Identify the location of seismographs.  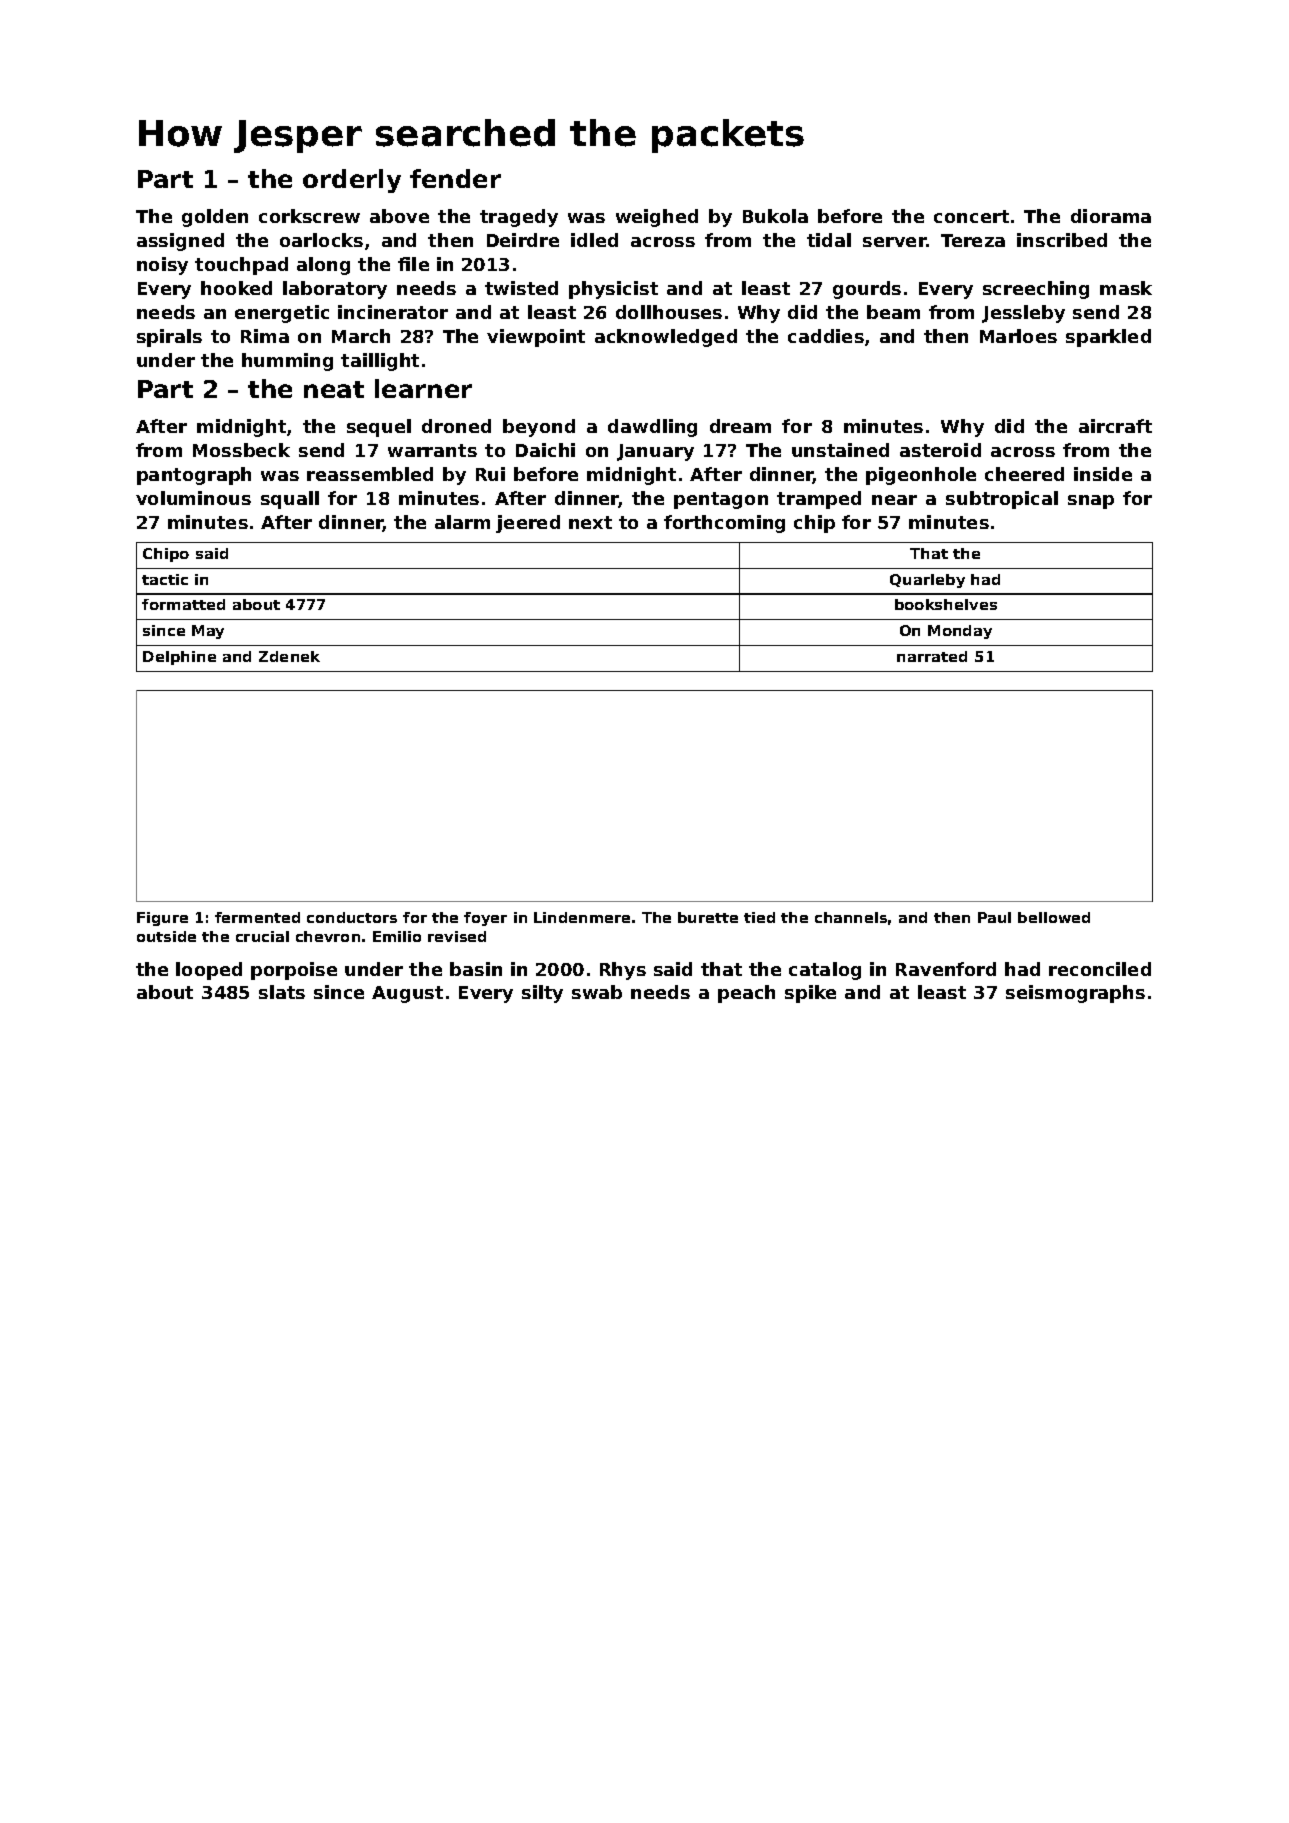
(1075, 994).
